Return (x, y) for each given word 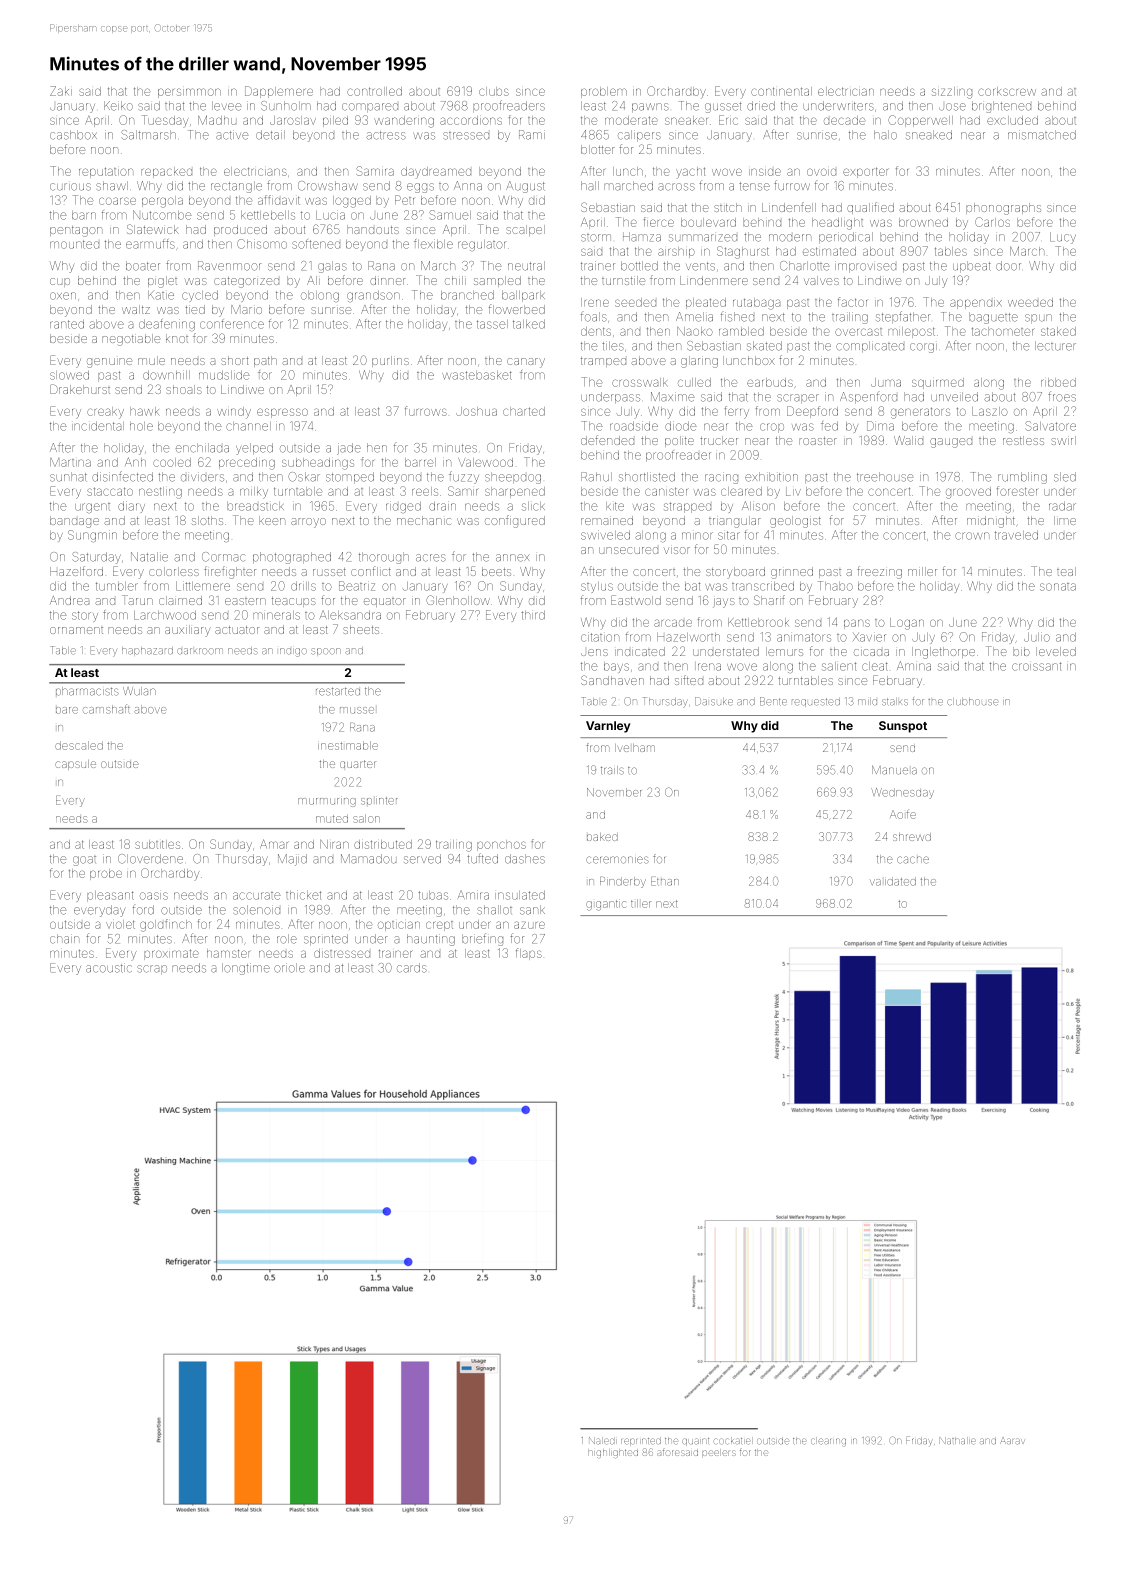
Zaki (61, 91)
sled (1065, 477)
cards (412, 968)
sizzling (952, 93)
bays (616, 667)
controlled (374, 91)
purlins (390, 361)
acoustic (109, 968)
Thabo (835, 586)
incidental (98, 426)
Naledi (602, 1440)
